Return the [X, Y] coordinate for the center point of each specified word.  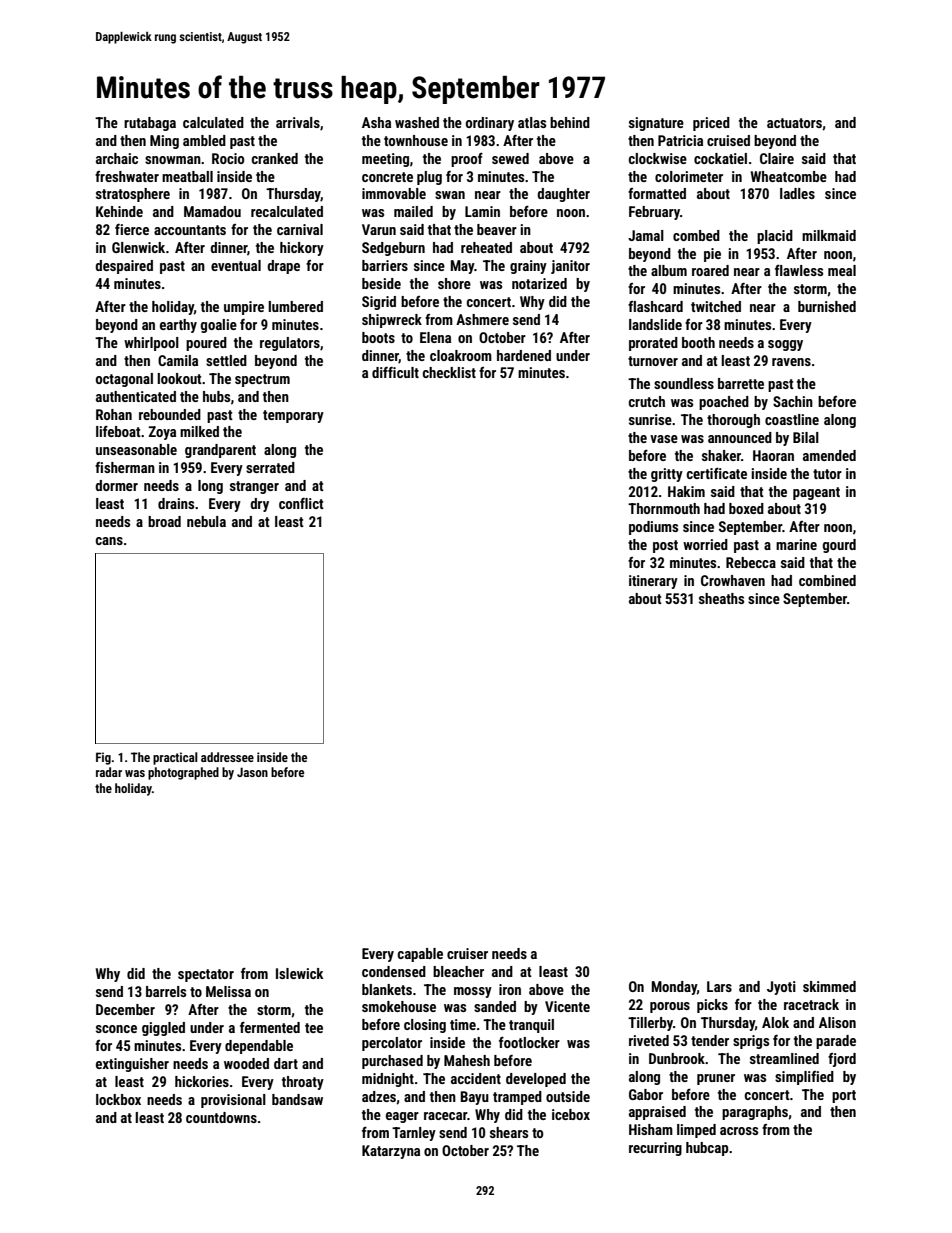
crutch [647, 401]
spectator [206, 975]
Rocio [228, 158]
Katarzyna [391, 1152]
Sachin [793, 401]
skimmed [829, 986]
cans [109, 541]
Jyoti [781, 988]
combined [827, 580]
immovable [394, 193]
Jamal [646, 235]
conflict [301, 503]
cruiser [467, 953]
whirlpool [151, 344]
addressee [227, 757]
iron [510, 989]
